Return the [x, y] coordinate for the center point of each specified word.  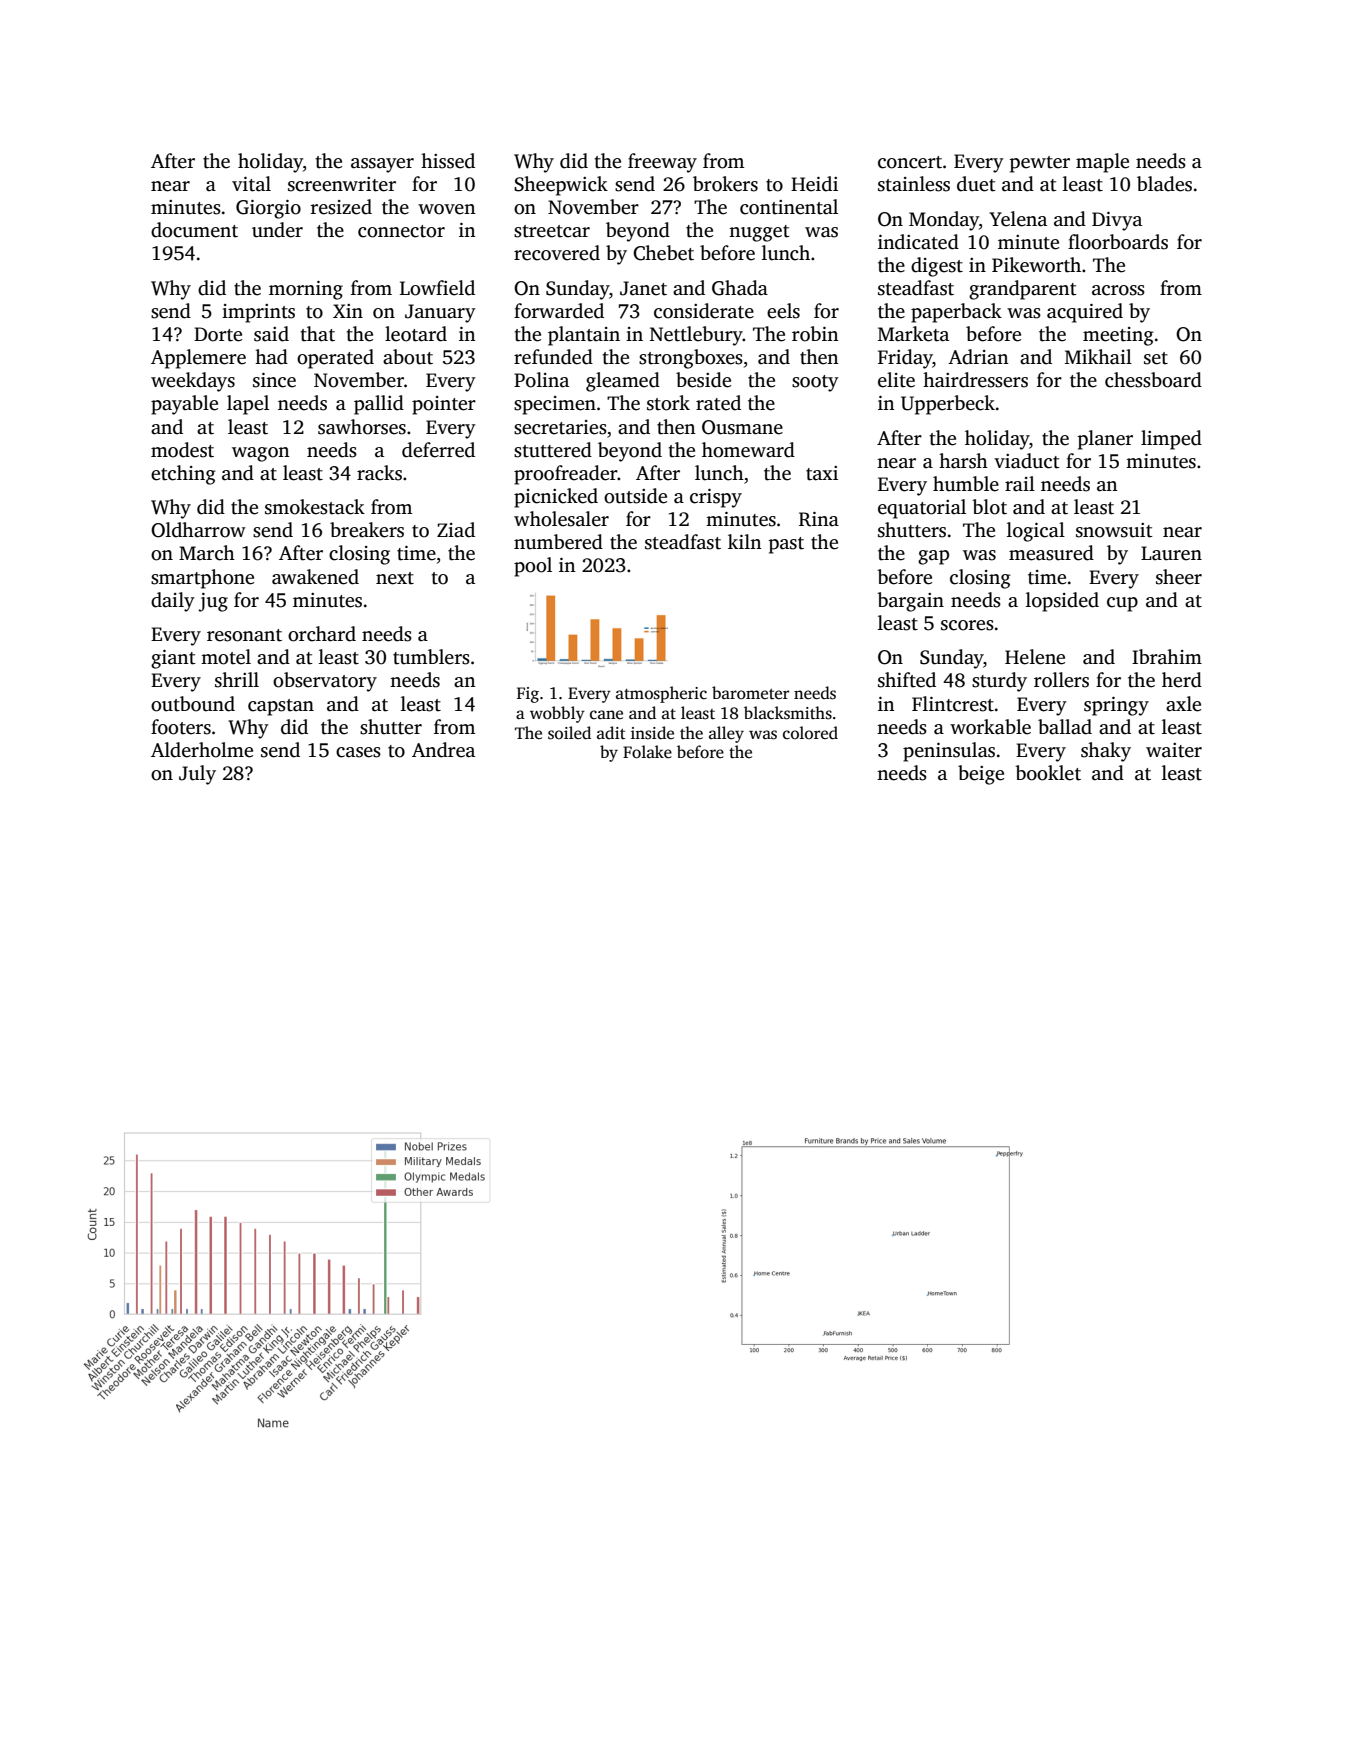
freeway [662, 163]
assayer [382, 165]
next [395, 578]
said [271, 334]
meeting [1118, 336]
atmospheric [661, 694]
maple [1102, 163]
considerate [704, 311]
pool [533, 567]
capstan [281, 707]
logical [1036, 532]
